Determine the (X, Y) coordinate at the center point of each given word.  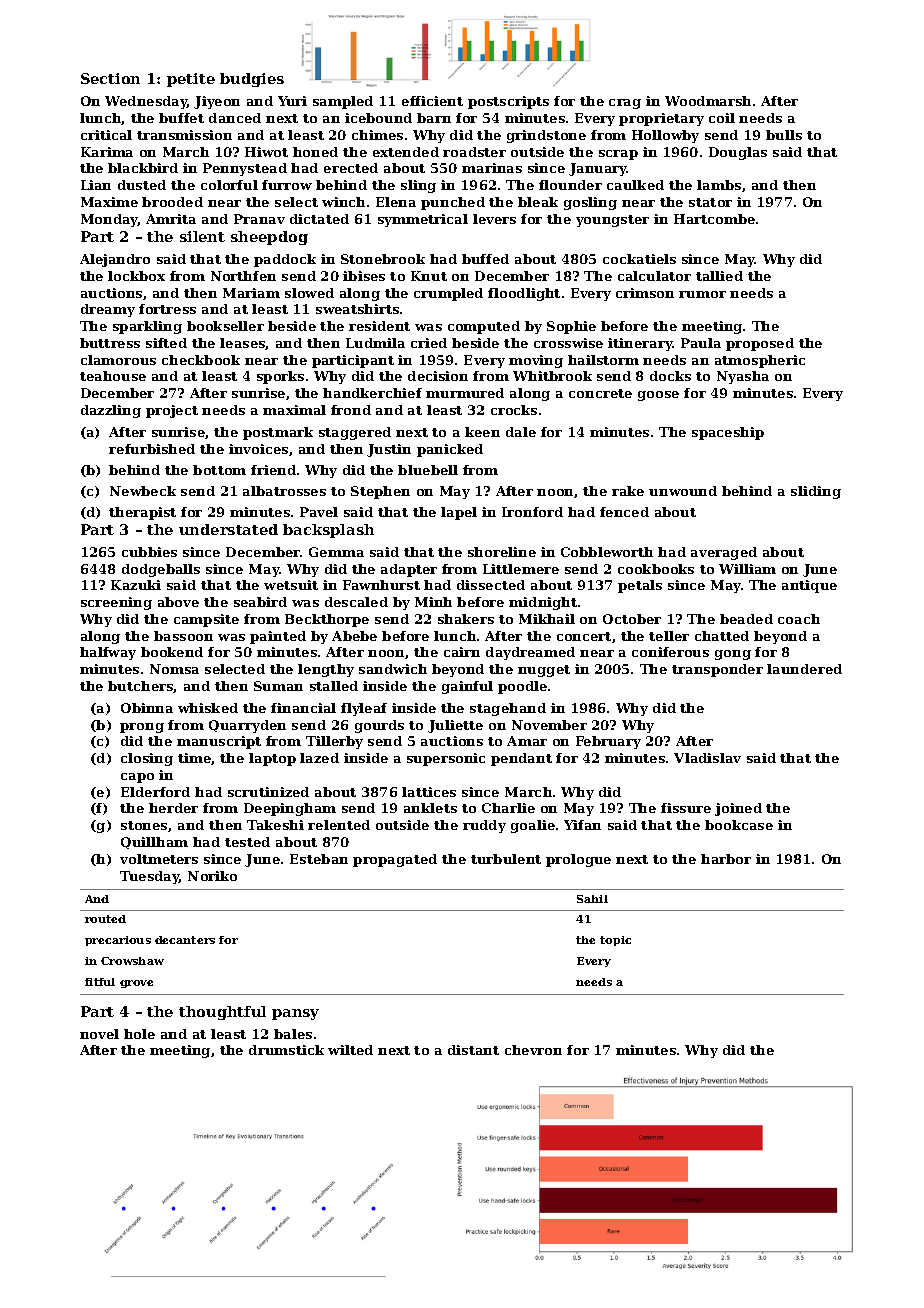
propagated (395, 860)
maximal (294, 410)
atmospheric (760, 361)
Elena (396, 202)
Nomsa (174, 669)
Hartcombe (714, 219)
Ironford (532, 512)
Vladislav (707, 758)
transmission (184, 135)
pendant (521, 759)
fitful (100, 982)
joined (738, 809)
